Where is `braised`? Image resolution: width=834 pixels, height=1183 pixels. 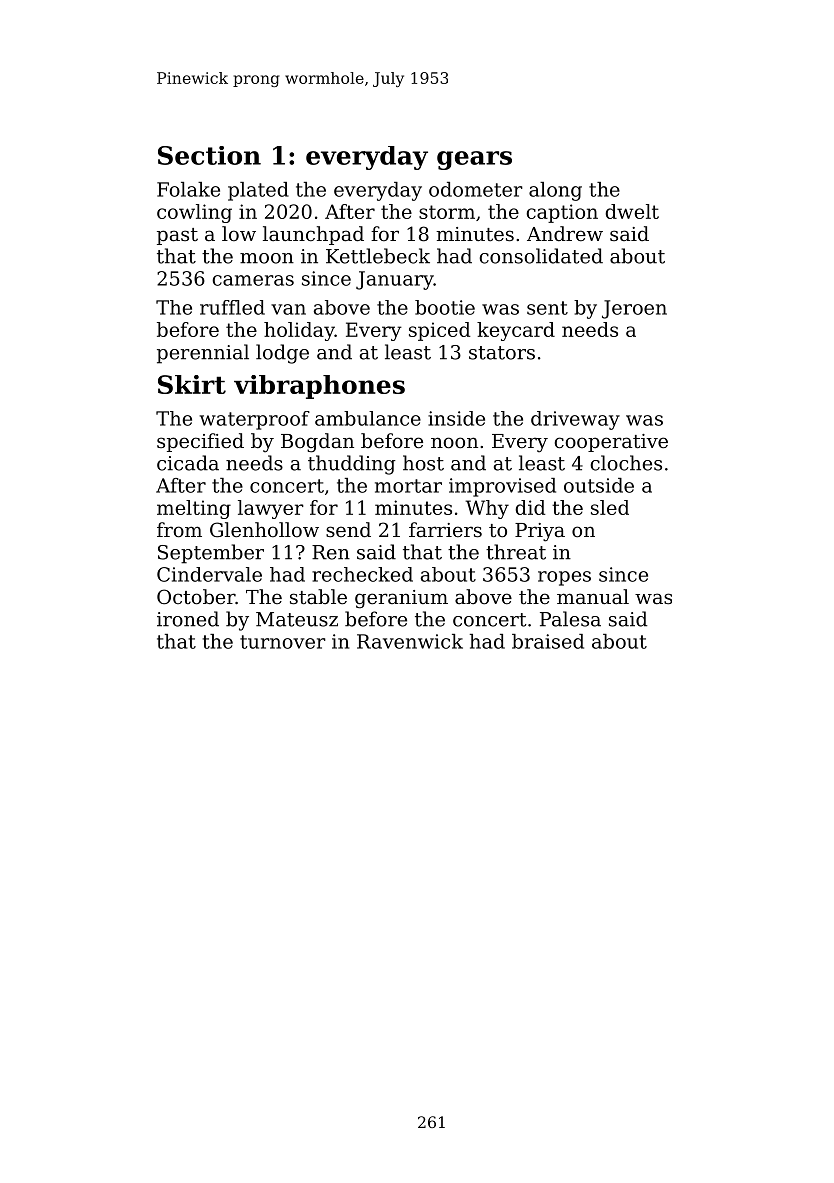
braised is located at coordinates (548, 641).
